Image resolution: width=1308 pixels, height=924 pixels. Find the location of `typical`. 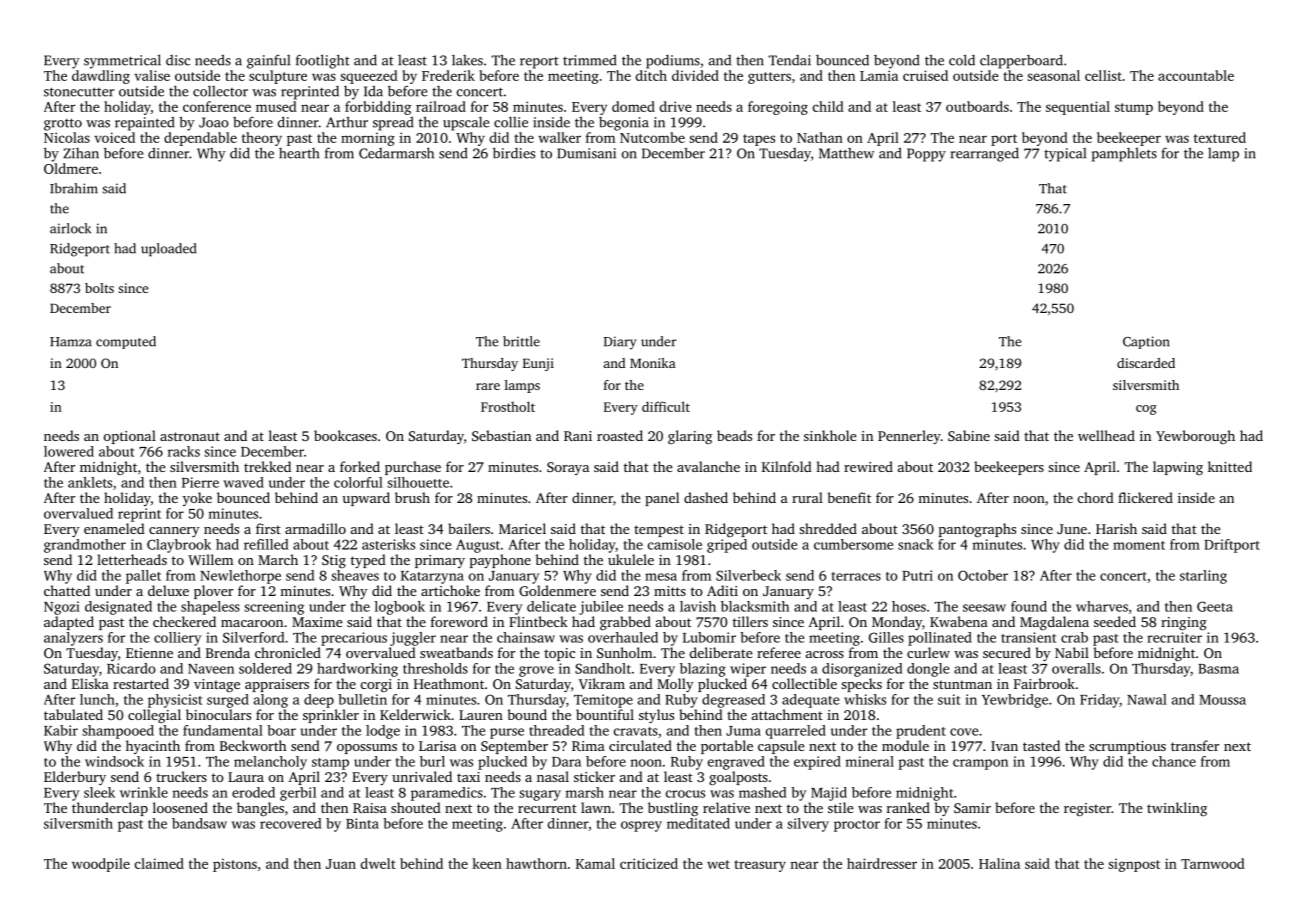

typical is located at coordinates (1065, 155).
